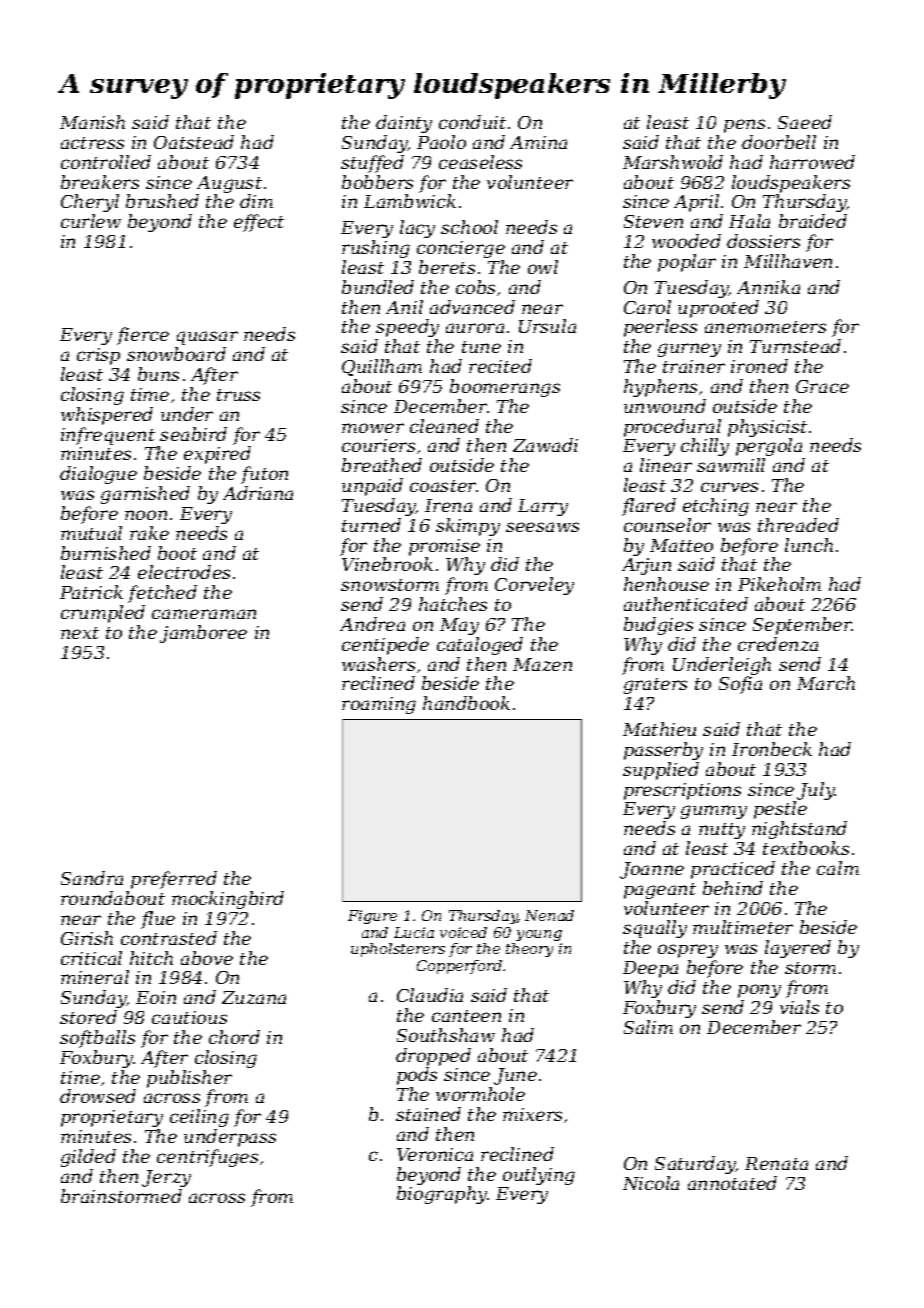 The width and height of the screenshot is (924, 1308). What do you see at coordinates (378, 287) in the screenshot?
I see `bundled` at bounding box center [378, 287].
